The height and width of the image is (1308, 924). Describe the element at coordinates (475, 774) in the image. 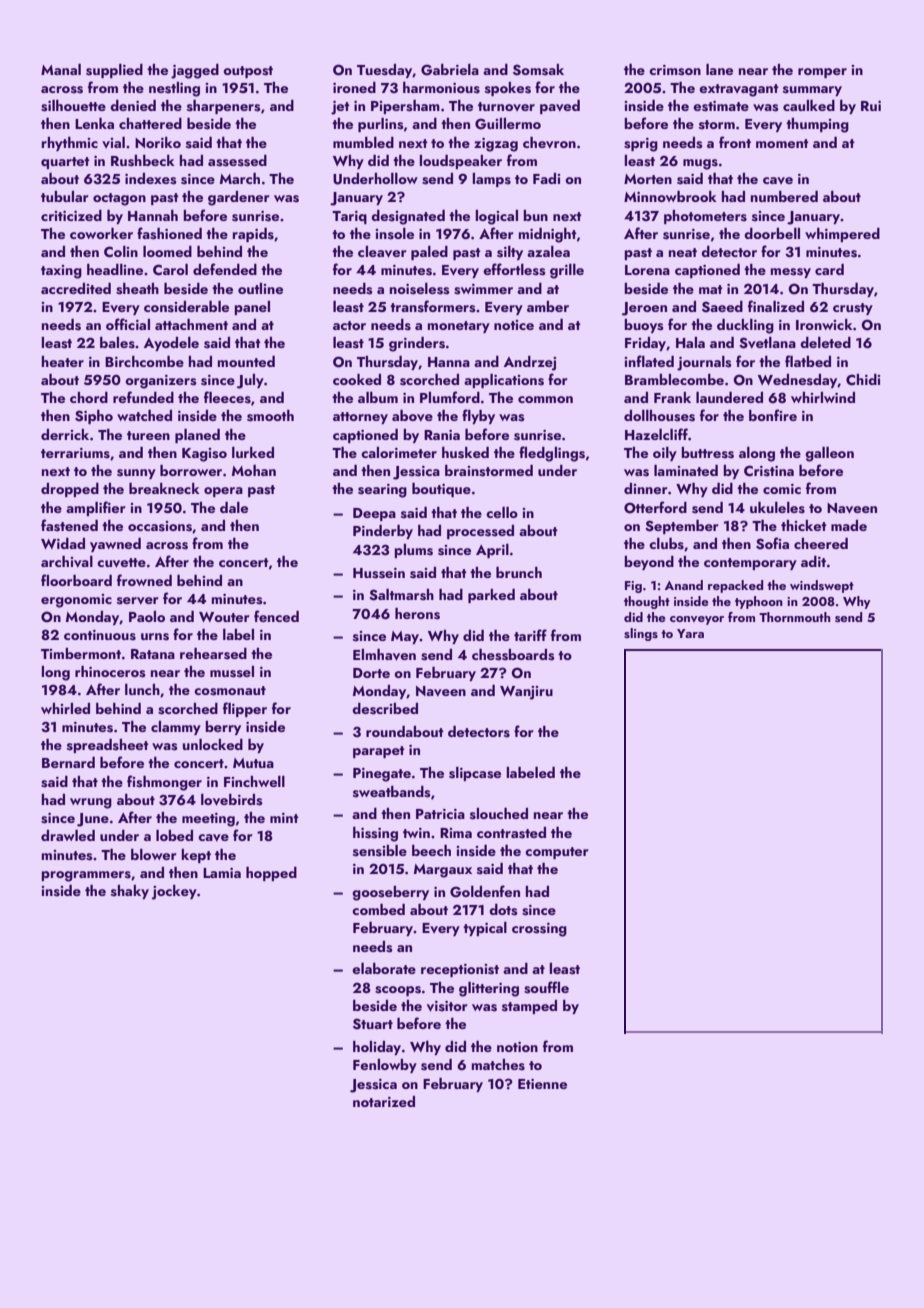

I see `slipcase` at that location.
